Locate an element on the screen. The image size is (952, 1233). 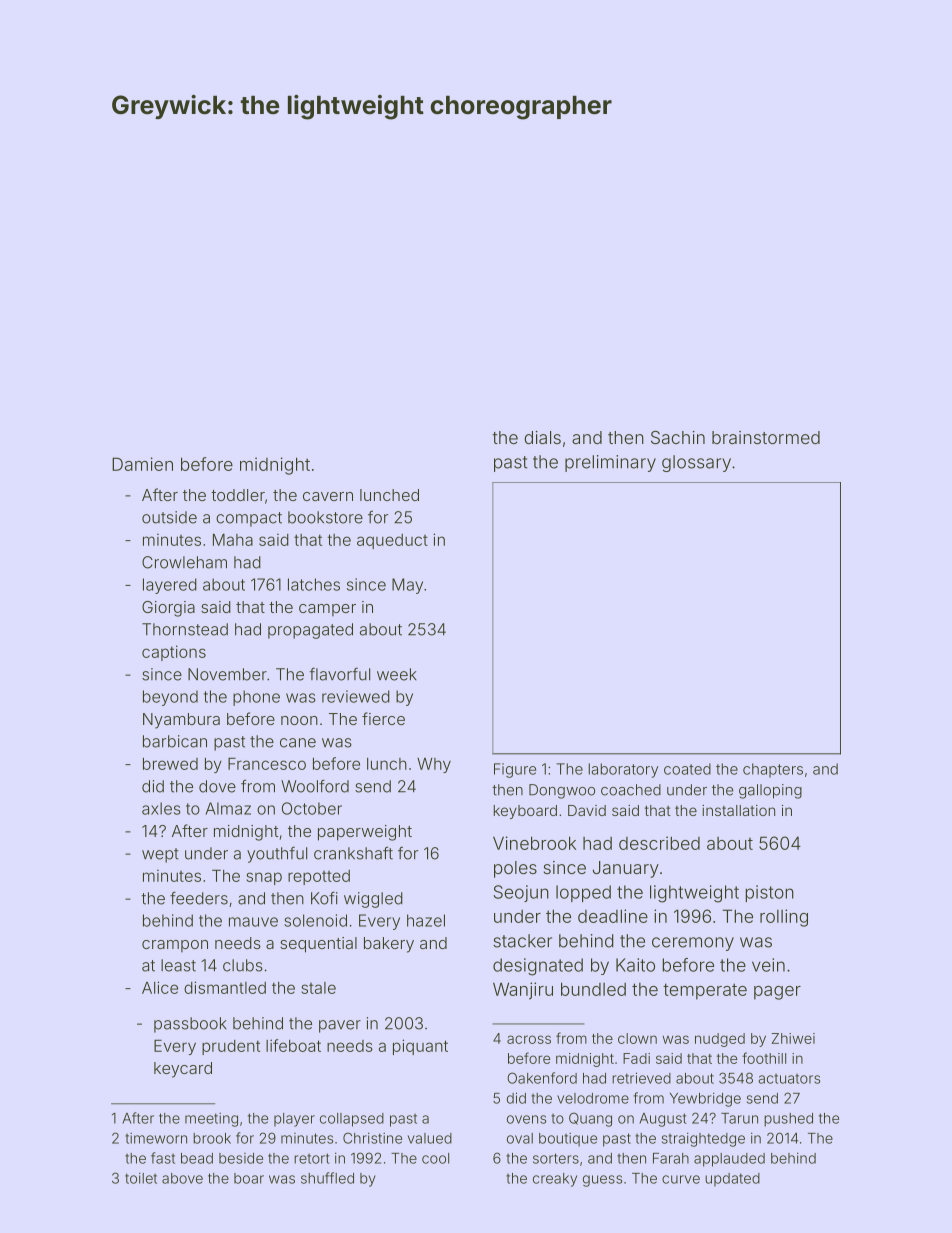
creaky is located at coordinates (555, 1180).
